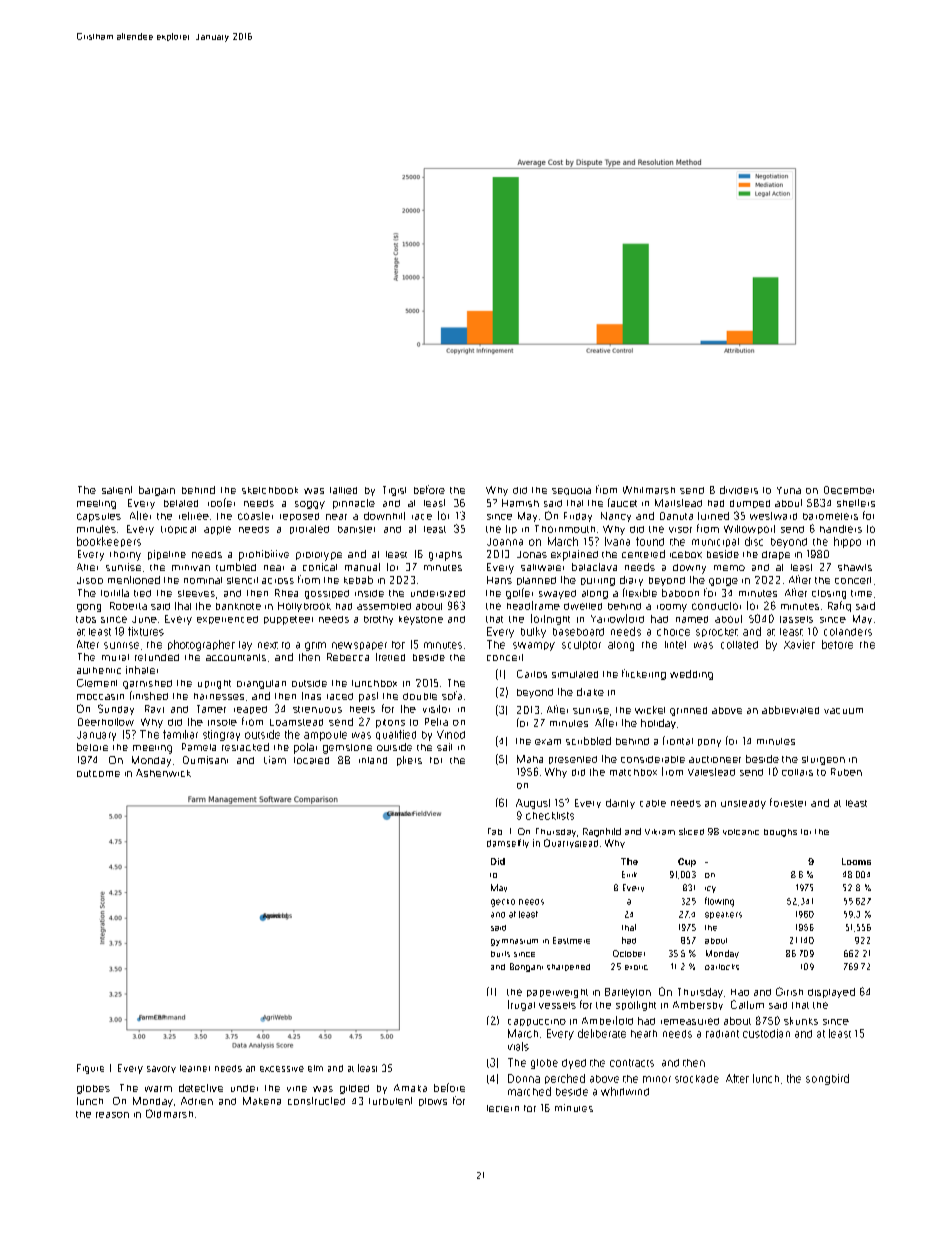 This screenshot has width=952, height=1233. Describe the element at coordinates (533, 632) in the screenshot. I see `bulky` at that location.
